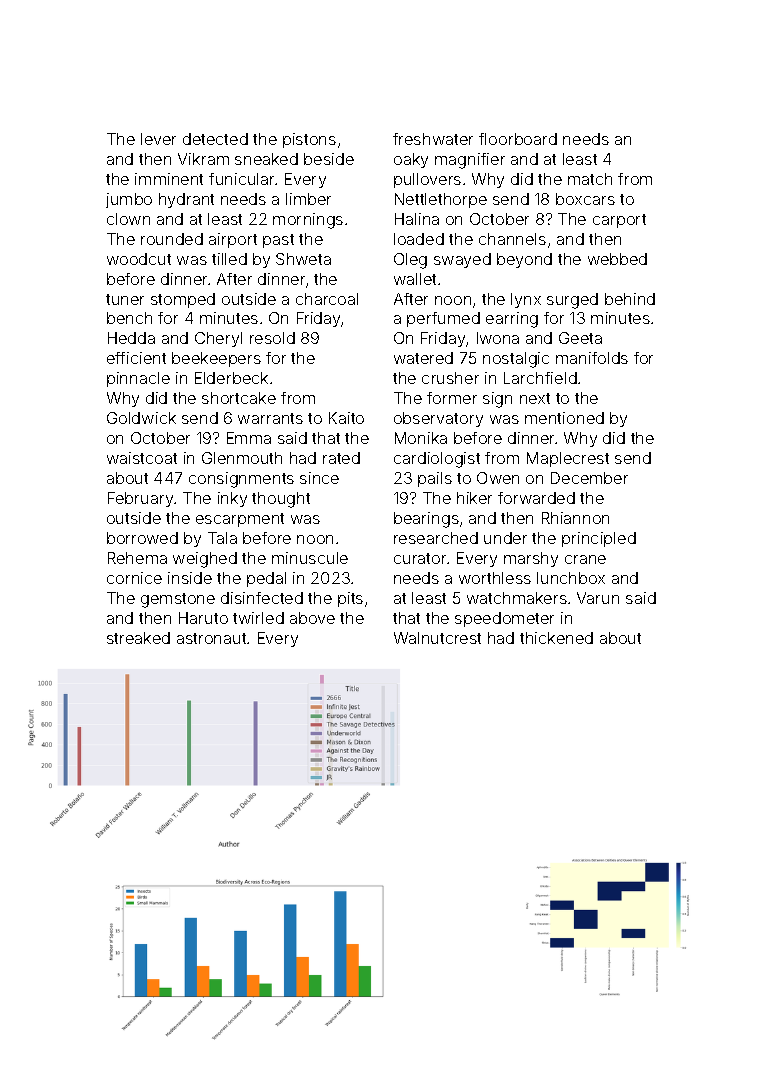 Image resolution: width=764 pixels, height=1084 pixels. I want to click on Owen, so click(498, 478).
